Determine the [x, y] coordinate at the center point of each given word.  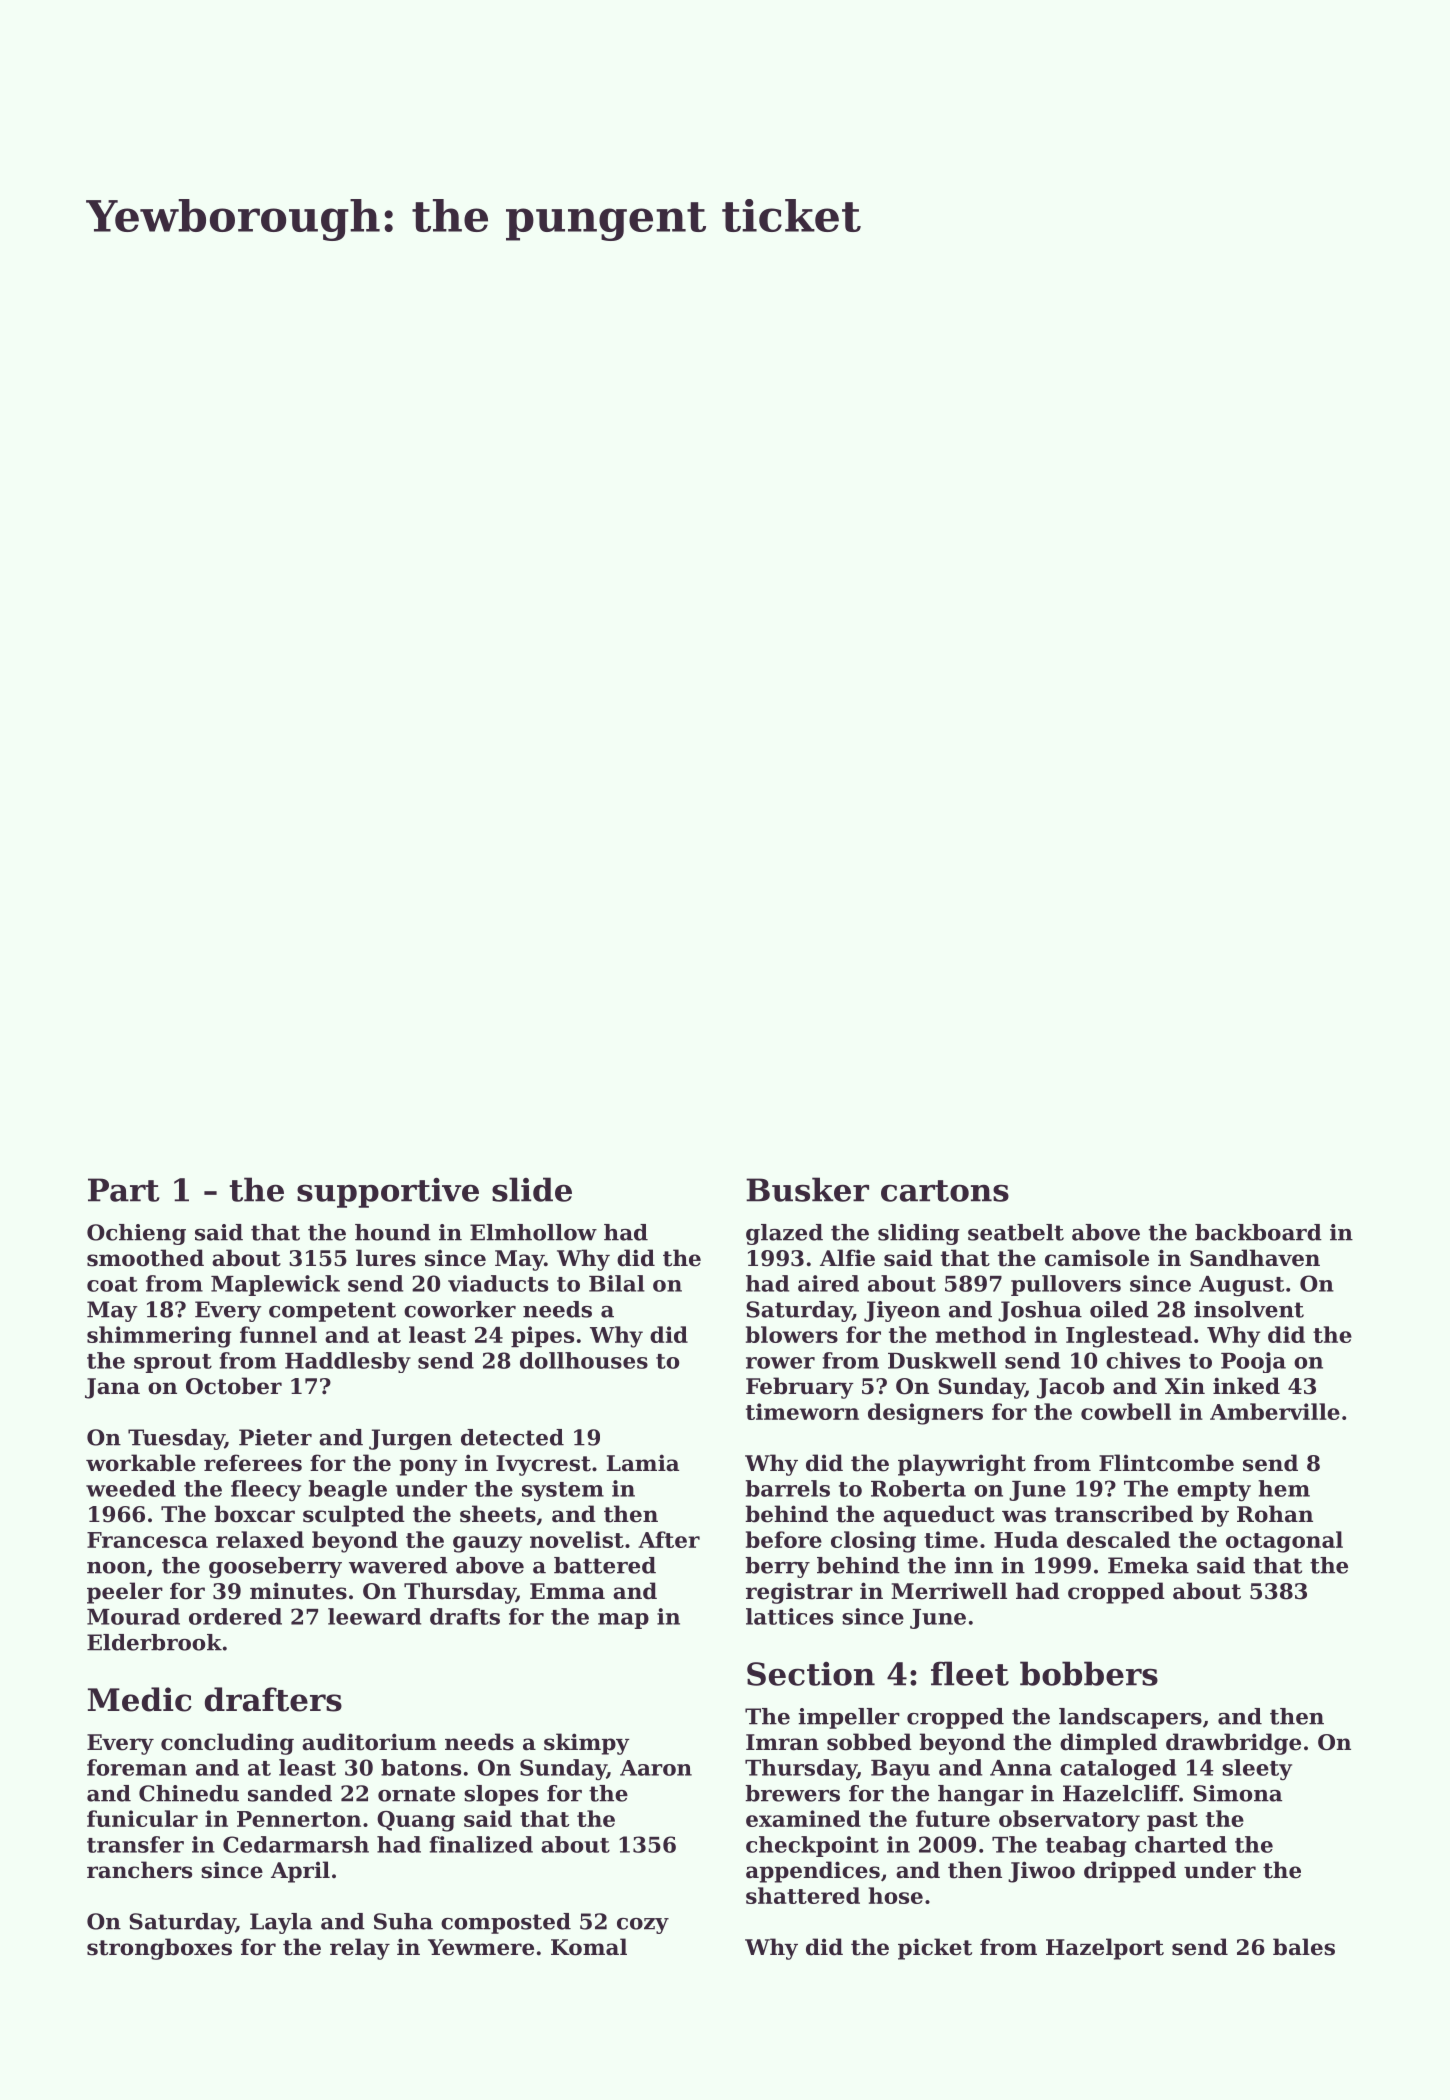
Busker [807, 1189]
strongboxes [159, 1949]
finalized [481, 1844]
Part [124, 1190]
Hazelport [1105, 1949]
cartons [945, 1191]
